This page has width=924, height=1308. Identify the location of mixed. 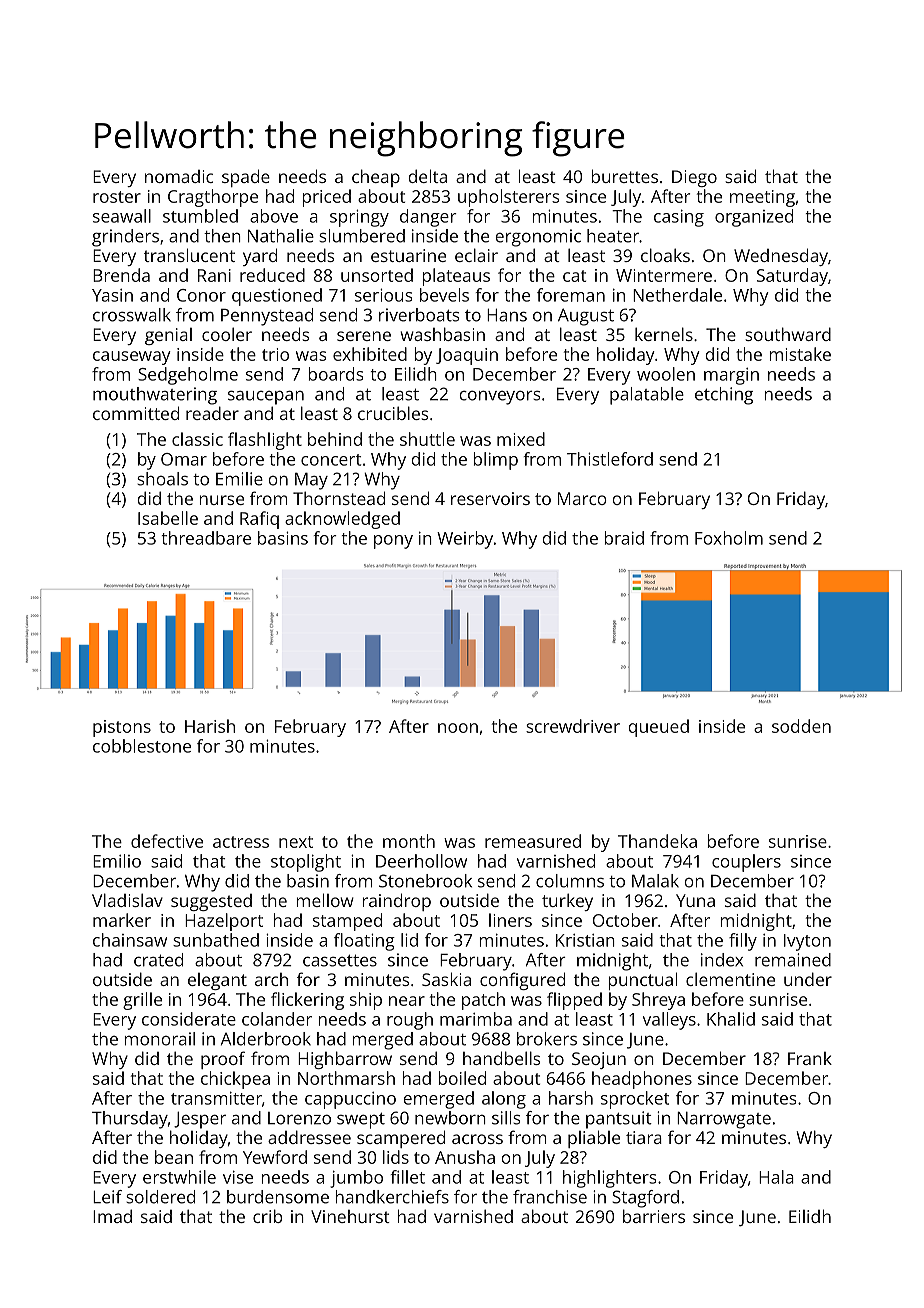
(521, 439).
